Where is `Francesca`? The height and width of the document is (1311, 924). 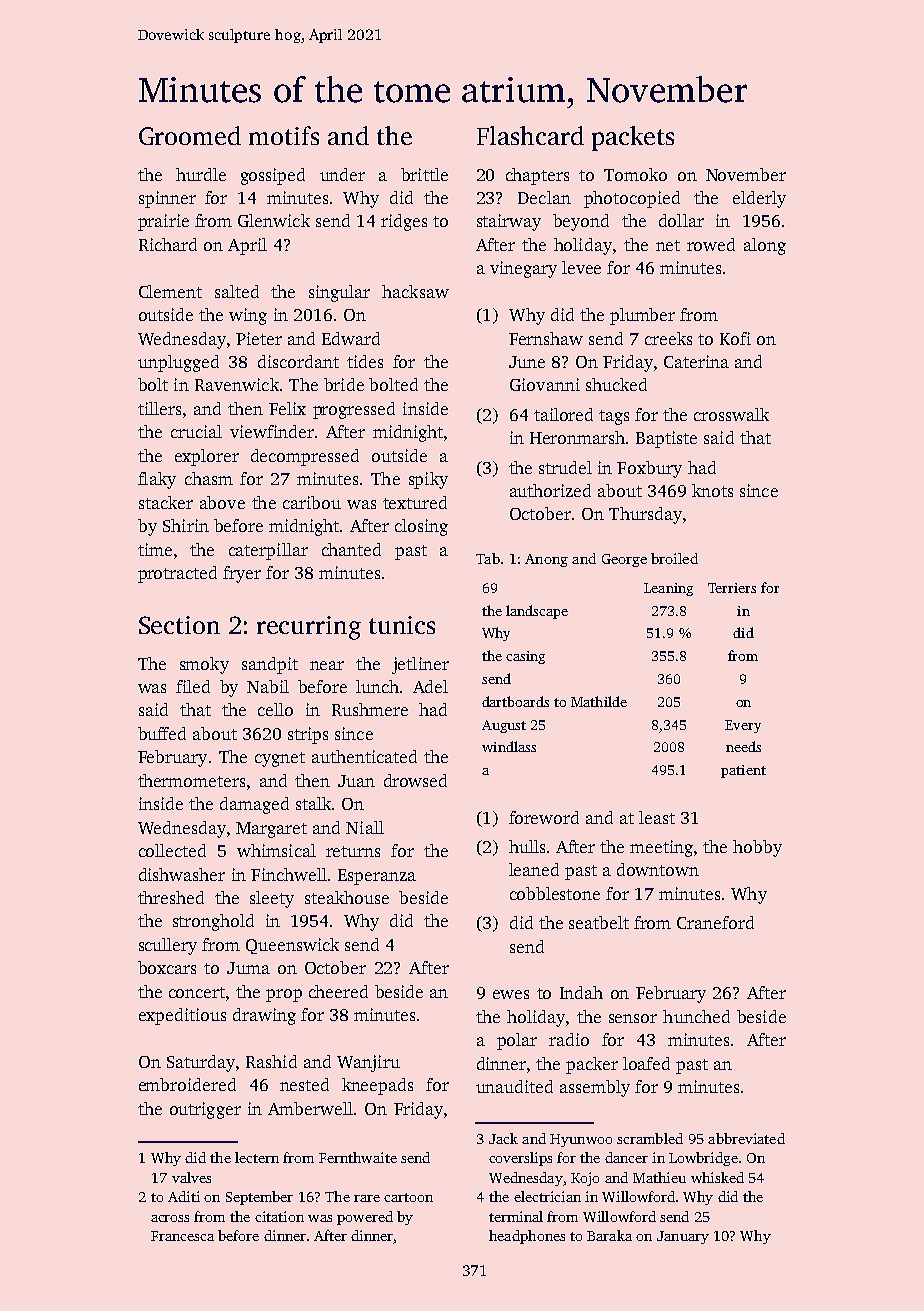
Francesca is located at coordinates (182, 1236).
